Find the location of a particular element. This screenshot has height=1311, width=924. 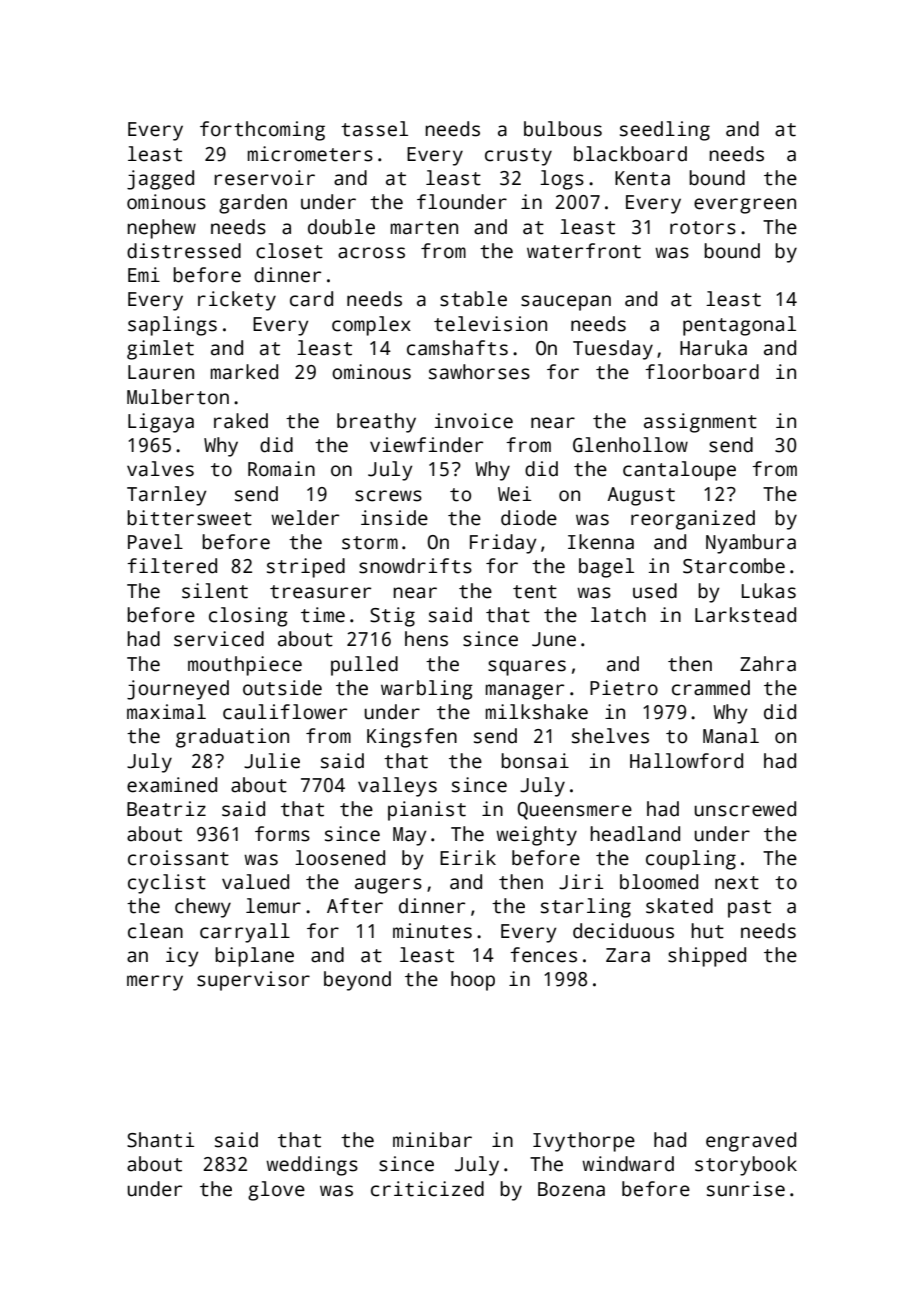

floorboard is located at coordinates (702, 372).
